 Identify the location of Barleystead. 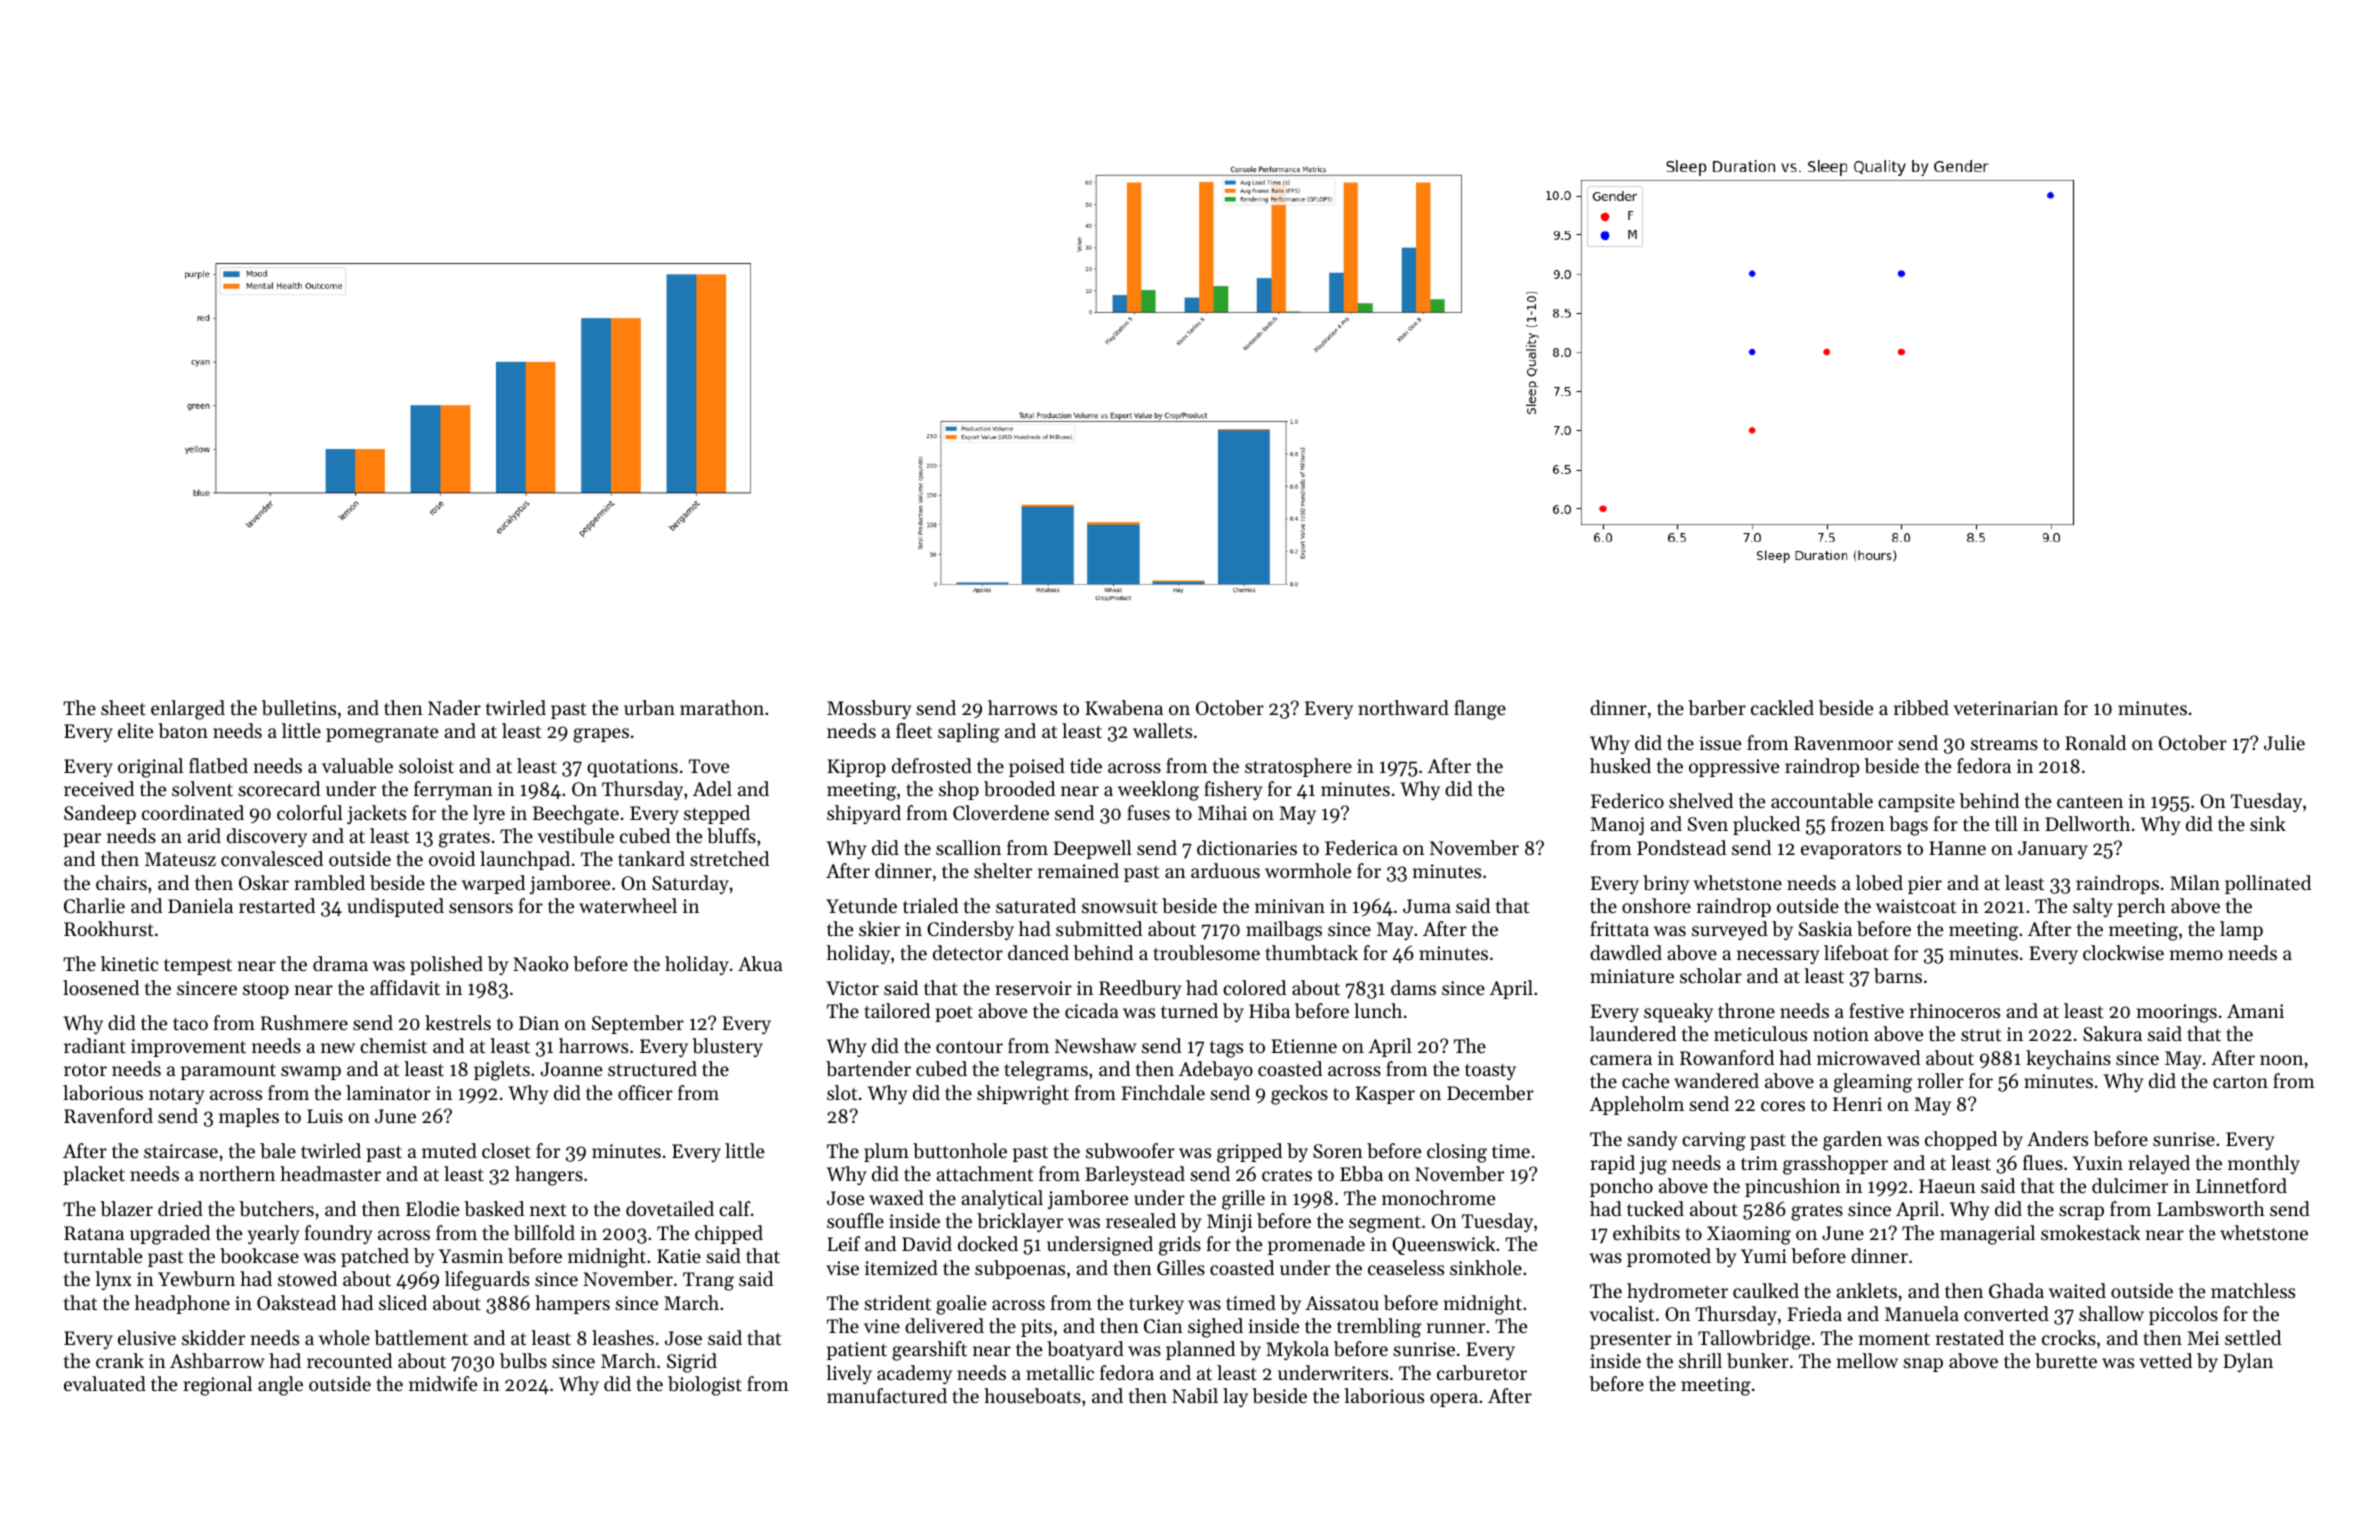
(1135, 1175).
